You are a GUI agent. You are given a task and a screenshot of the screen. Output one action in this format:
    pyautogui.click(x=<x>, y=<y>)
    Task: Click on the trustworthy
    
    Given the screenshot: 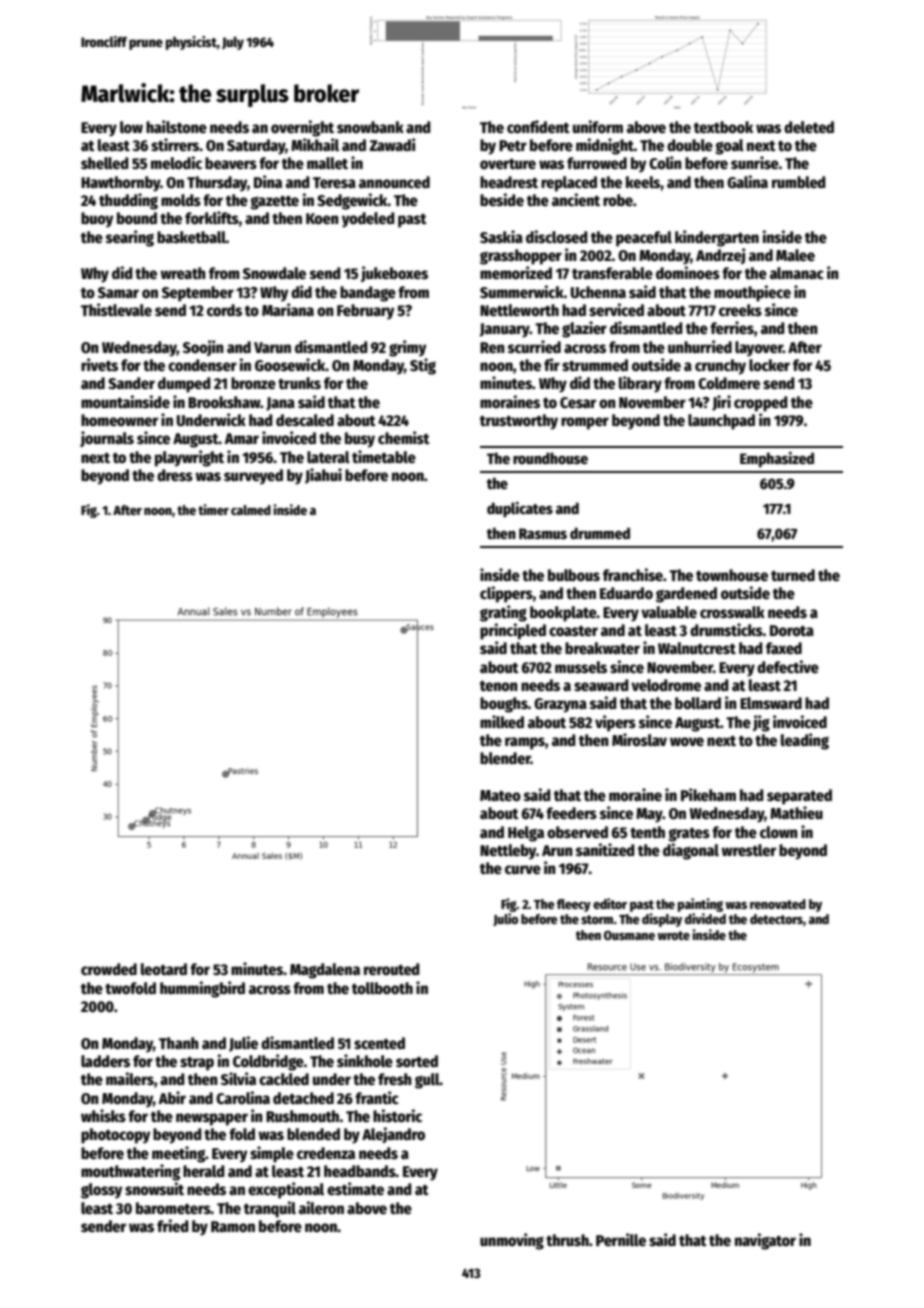 What is the action you would take?
    pyautogui.click(x=519, y=422)
